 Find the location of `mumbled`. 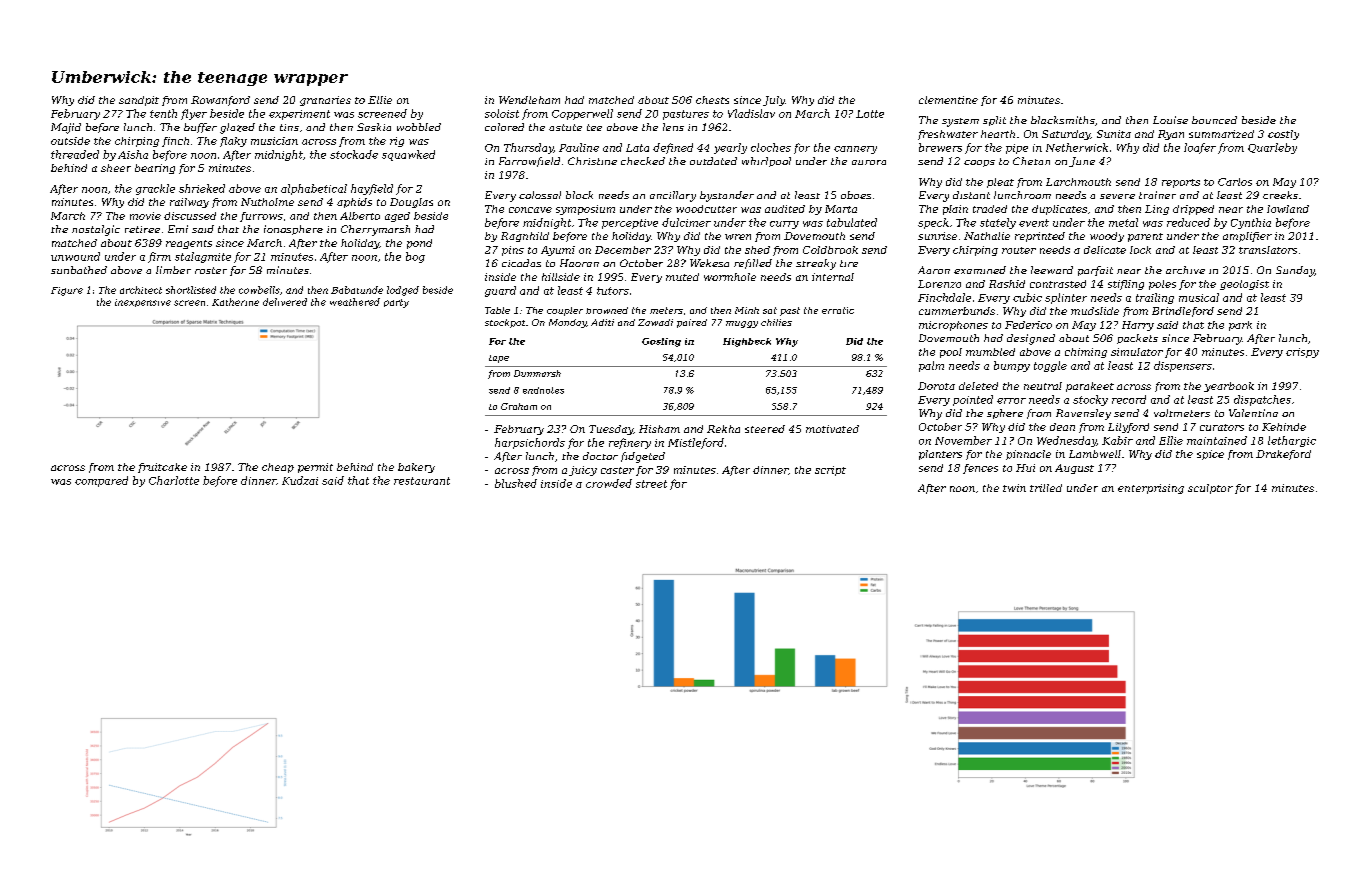

mumbled is located at coordinates (990, 352).
